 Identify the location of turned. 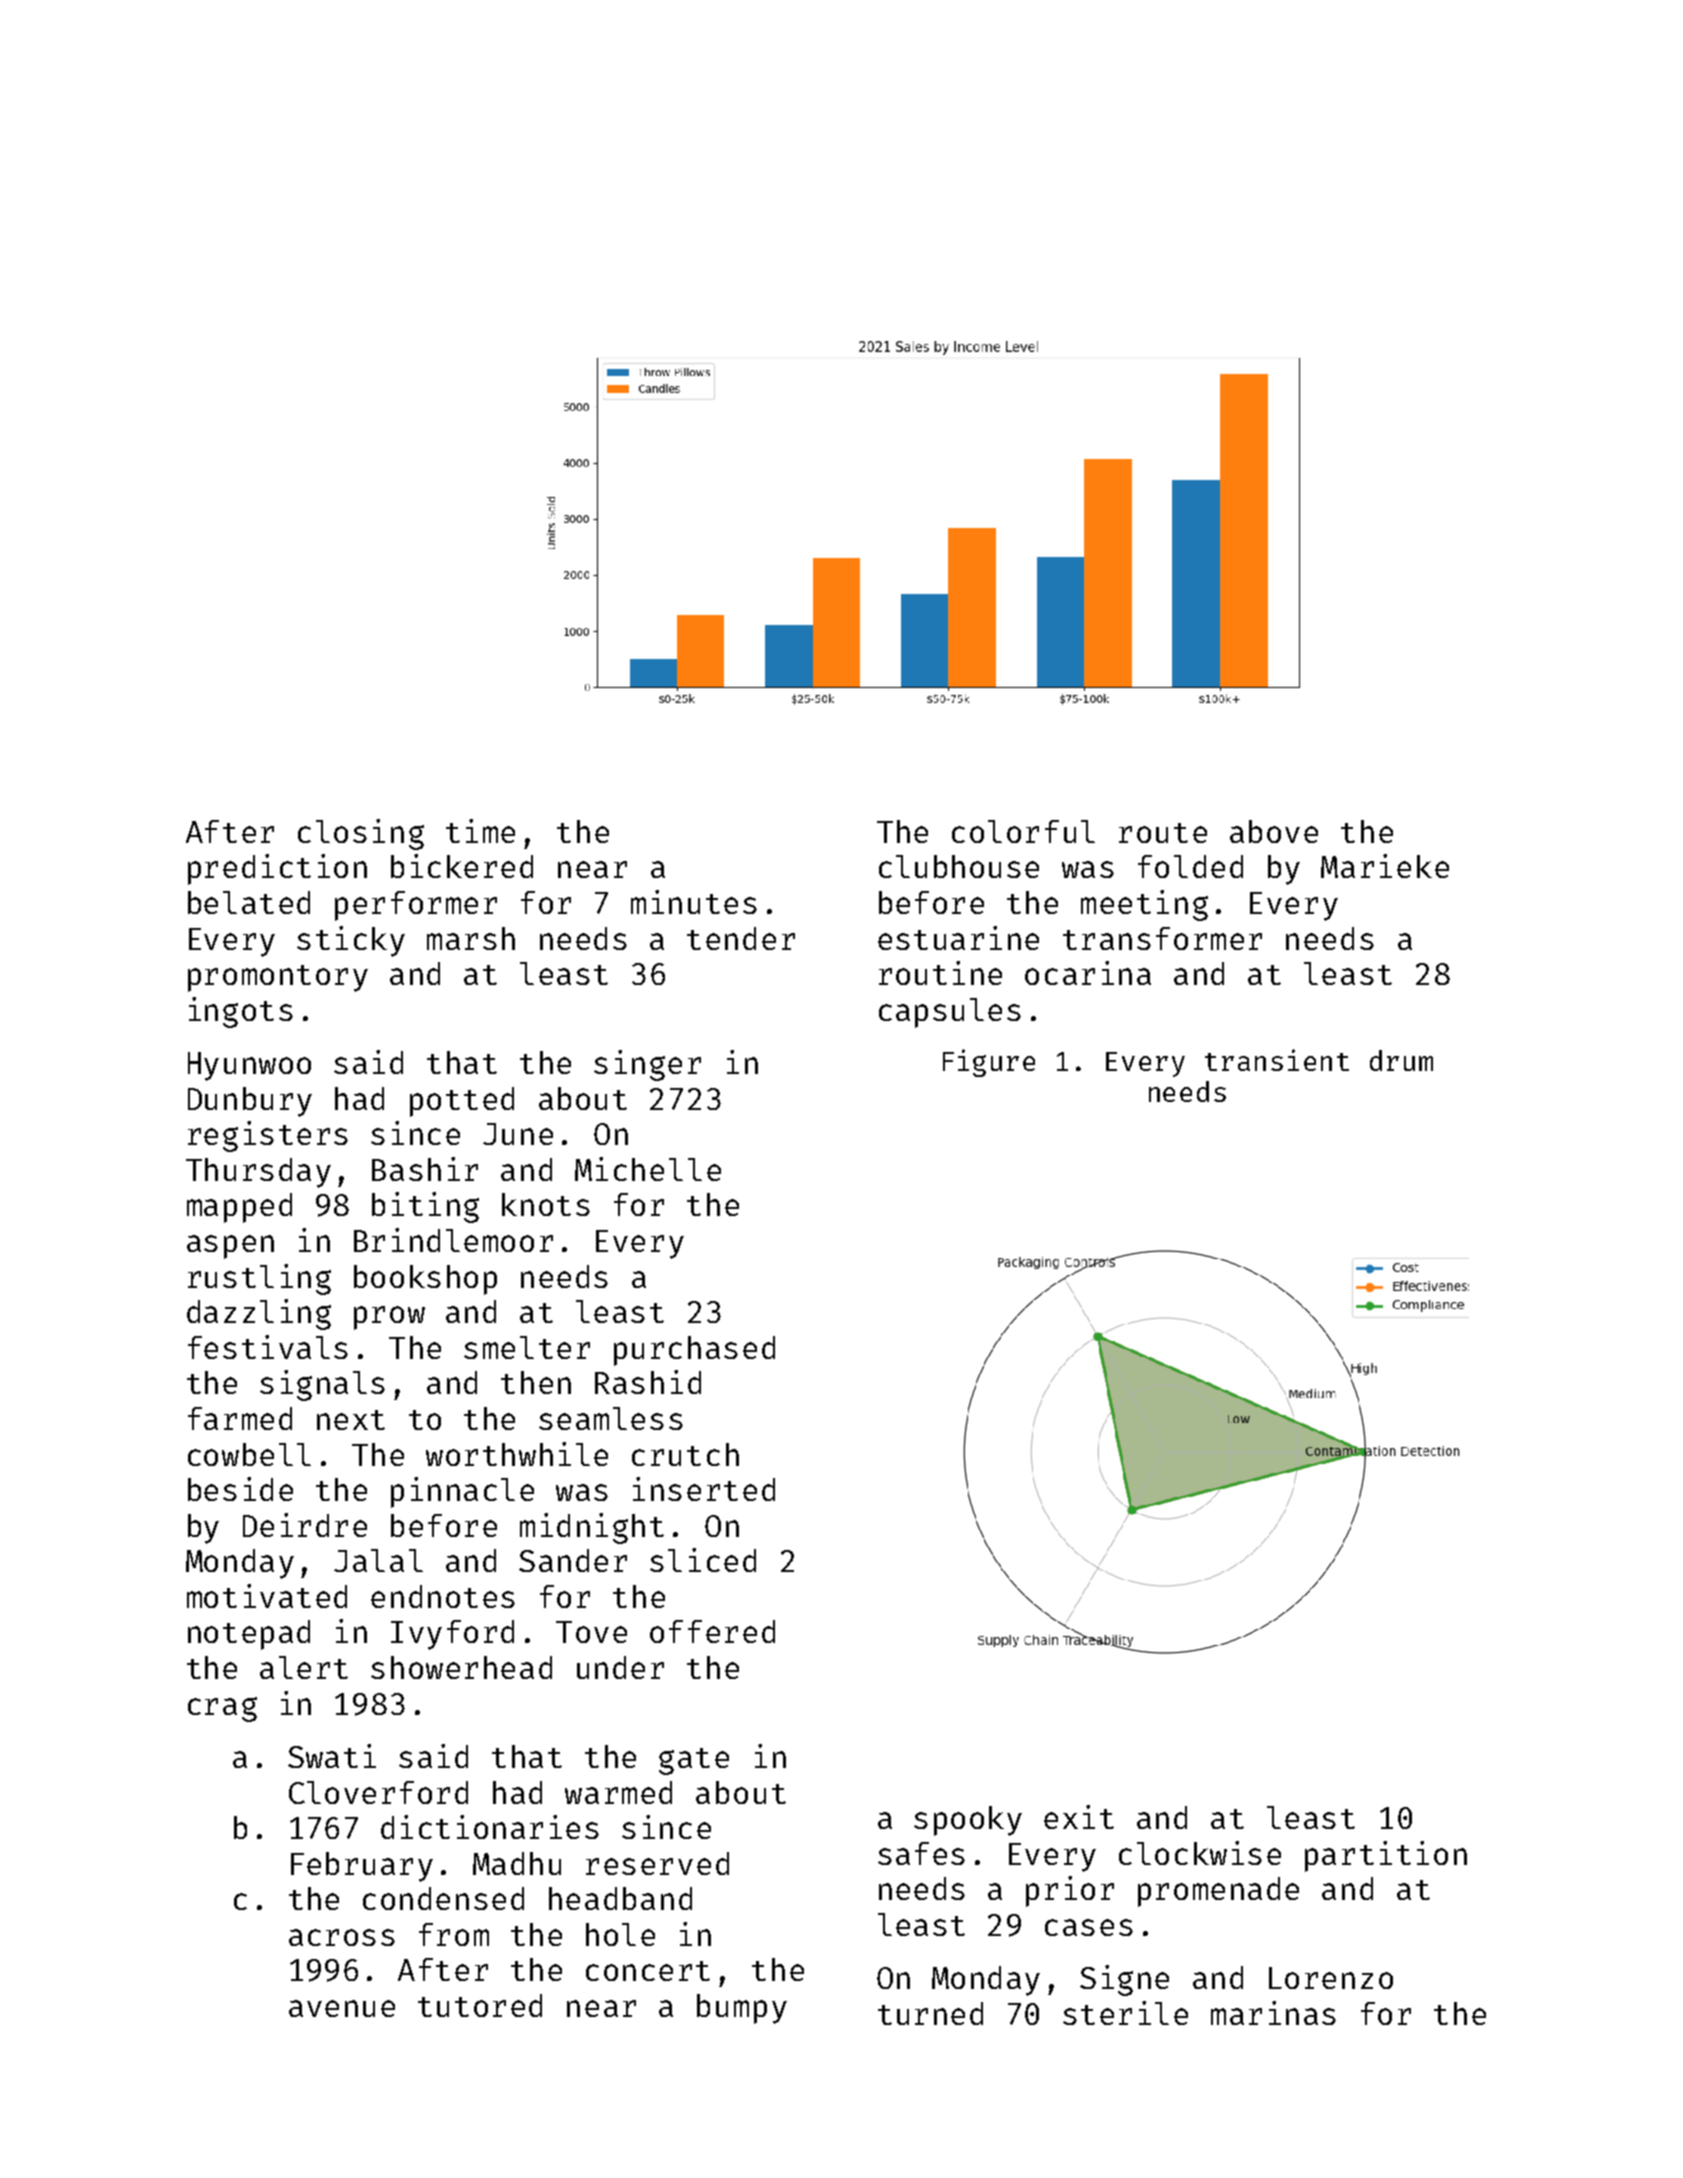
(930, 2013).
